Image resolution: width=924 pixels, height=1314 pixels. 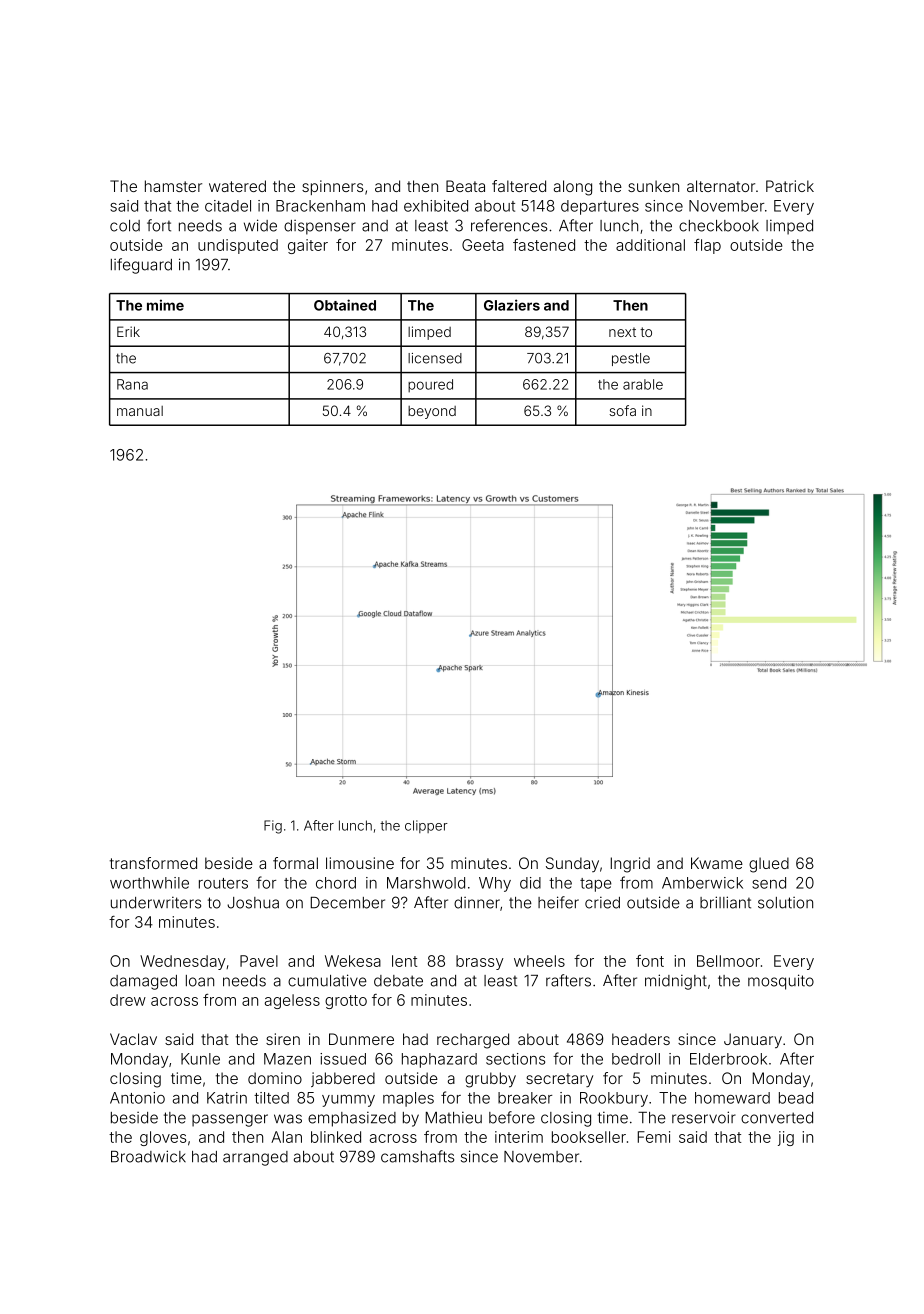 I want to click on clipper, so click(x=426, y=826).
